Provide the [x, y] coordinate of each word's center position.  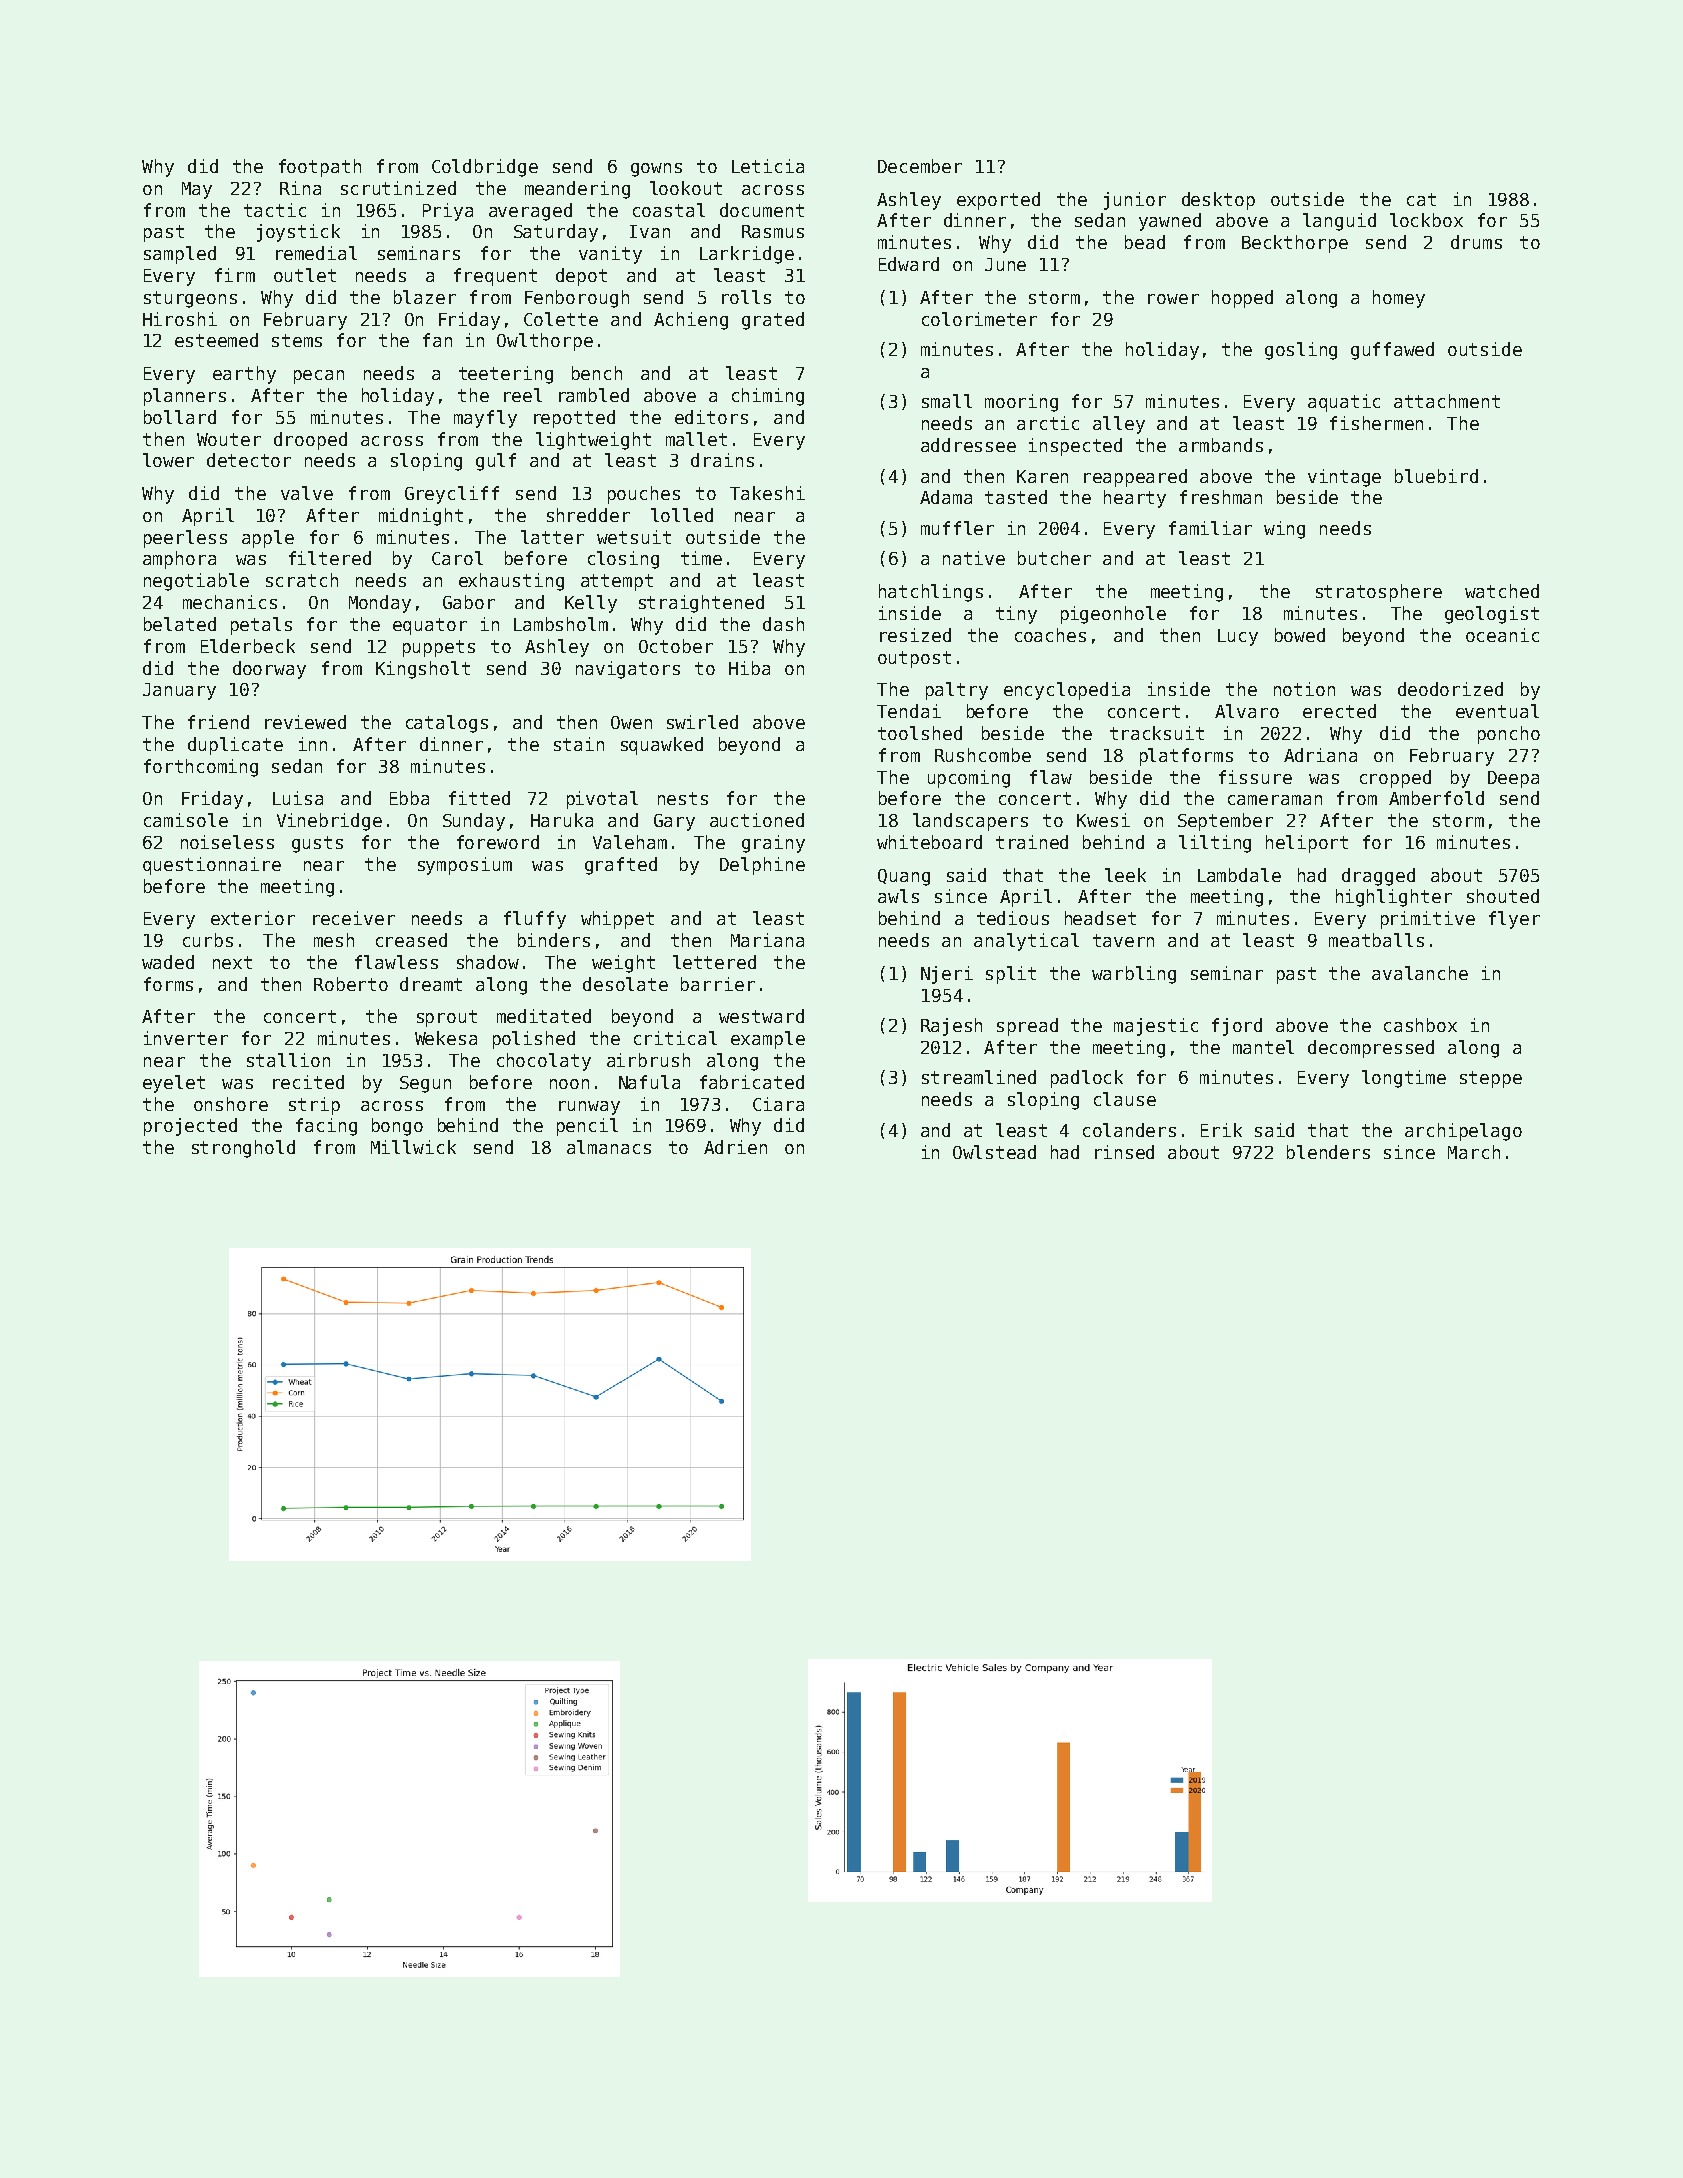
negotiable [196, 582]
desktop [1218, 201]
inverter [186, 1038]
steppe [1491, 1079]
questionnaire [212, 866]
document [762, 210]
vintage [1344, 478]
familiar [1210, 528]
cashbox [1420, 1025]
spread [1027, 1027]
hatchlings [931, 593]
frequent [495, 277]
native [974, 558]
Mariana [767, 940]
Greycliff [452, 495]
